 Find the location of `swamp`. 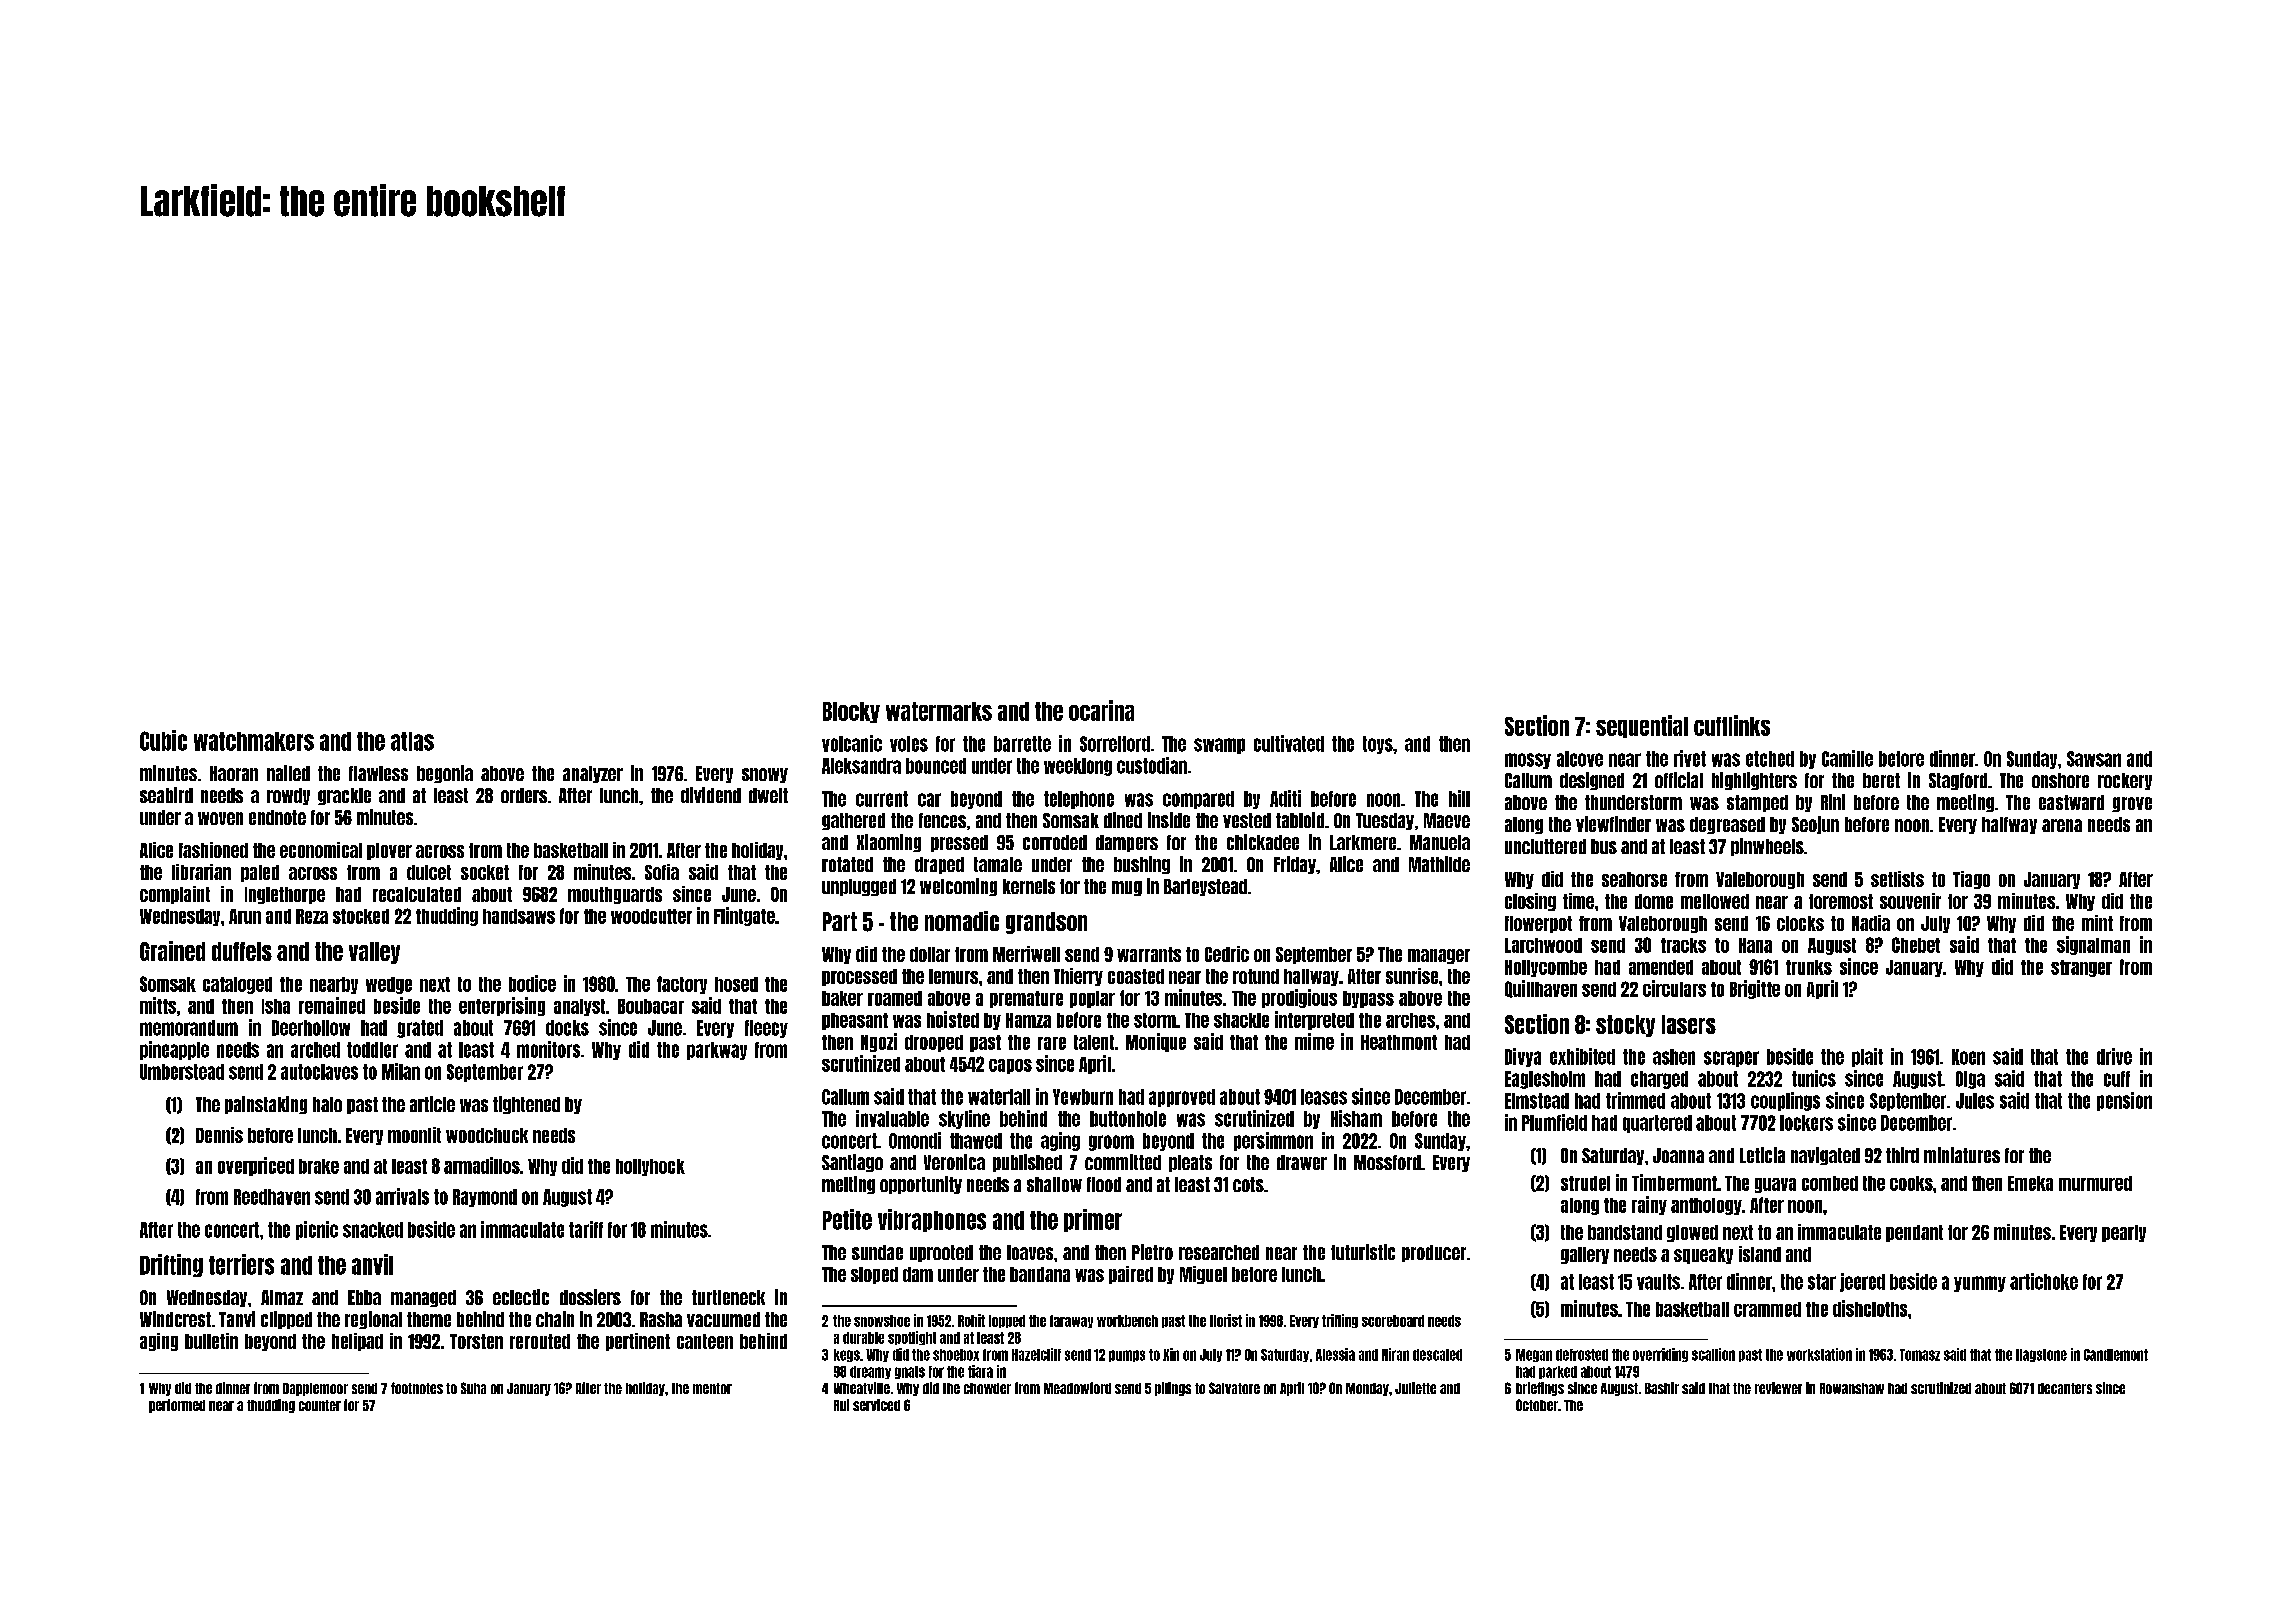

swamp is located at coordinates (1219, 746).
